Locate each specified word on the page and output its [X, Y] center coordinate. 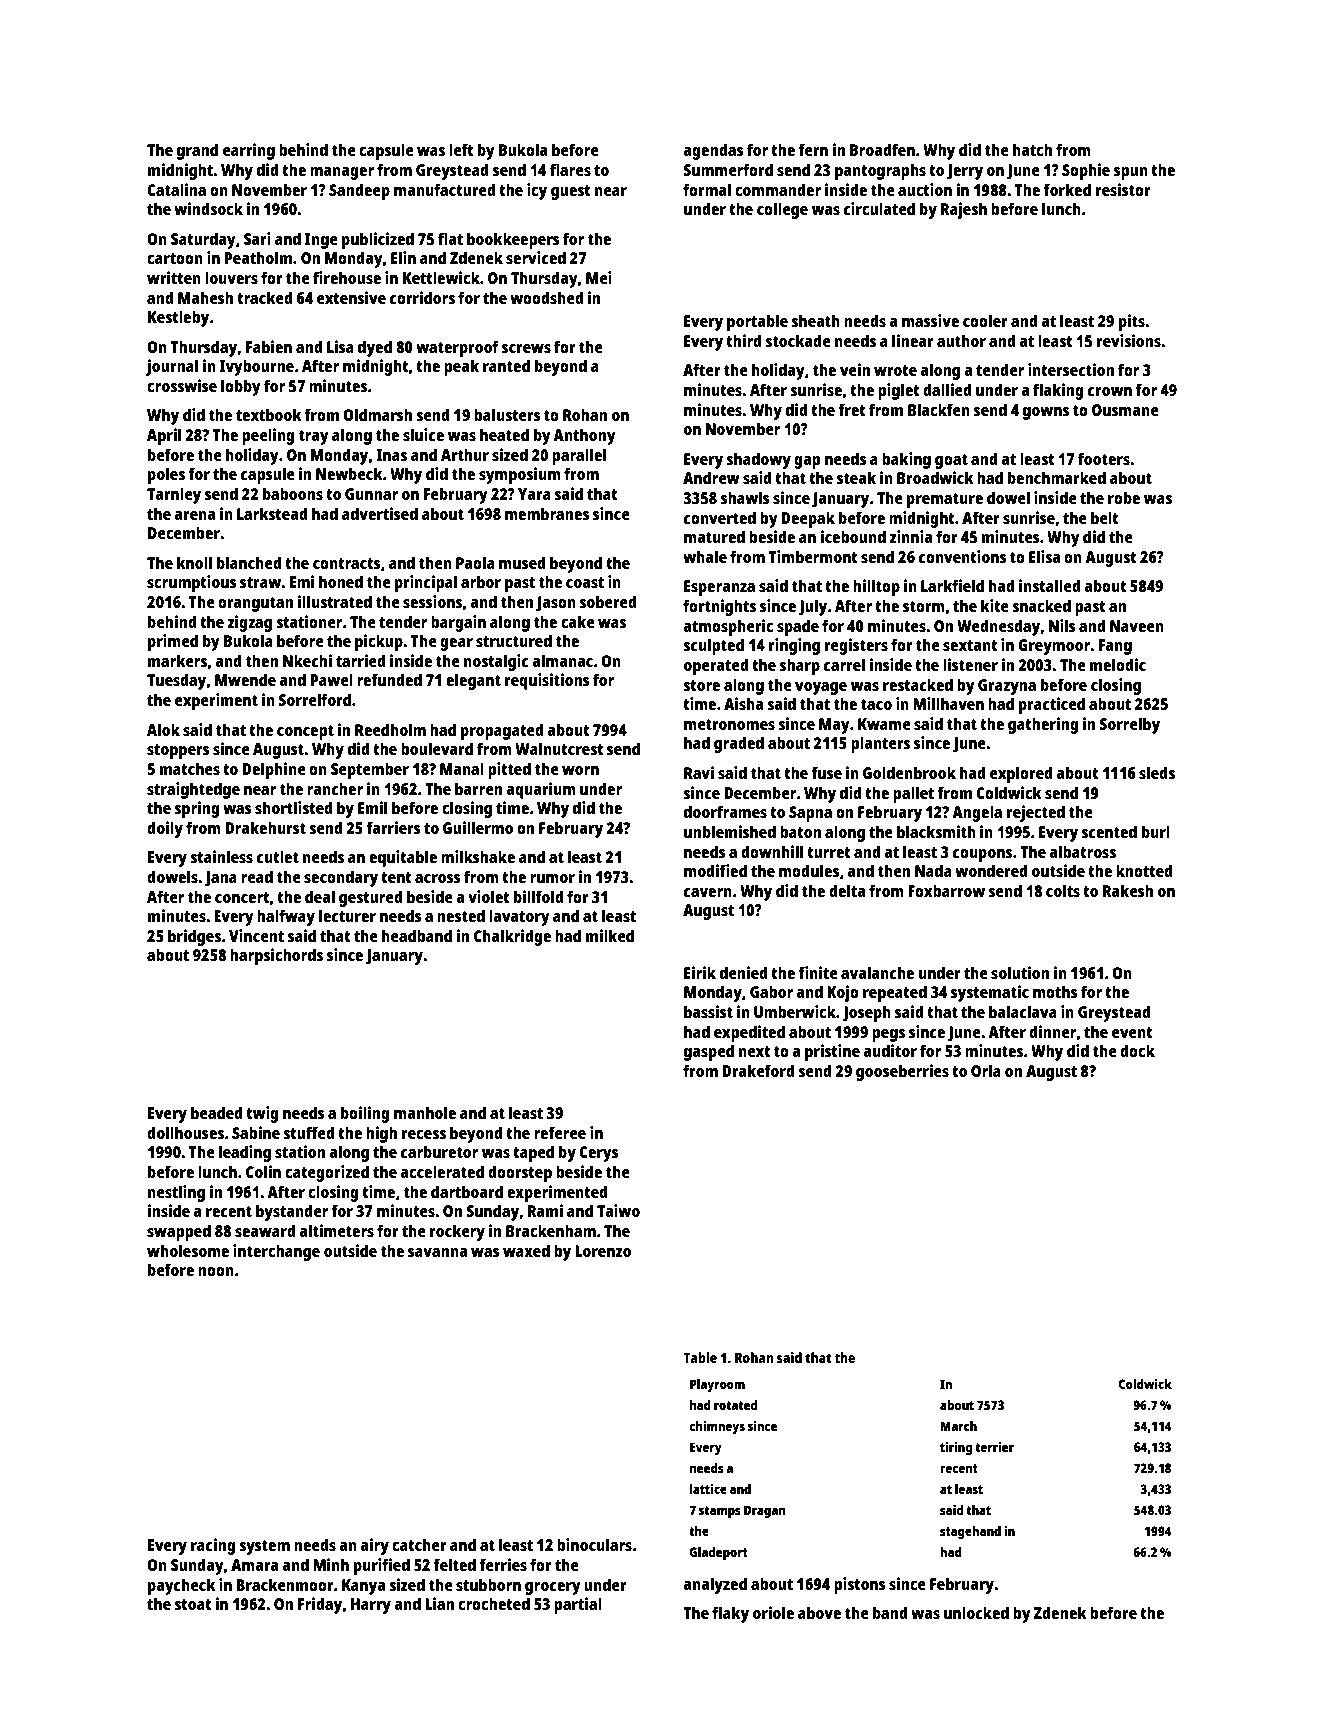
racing [213, 1546]
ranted [506, 365]
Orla [986, 1070]
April [164, 436]
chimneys [717, 1427]
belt [1105, 517]
